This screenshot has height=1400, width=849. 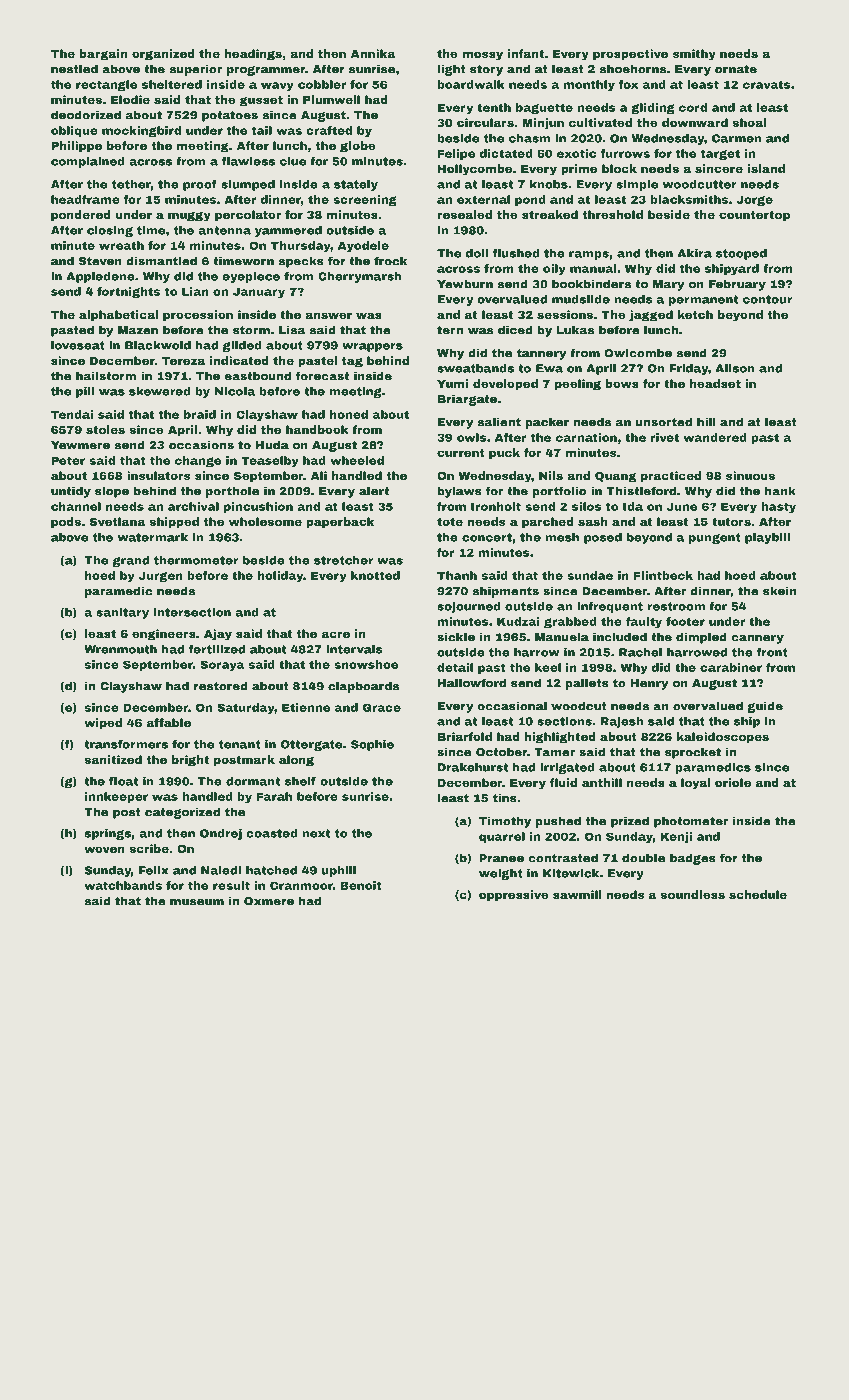 What do you see at coordinates (562, 637) in the screenshot?
I see `Manuela` at bounding box center [562, 637].
